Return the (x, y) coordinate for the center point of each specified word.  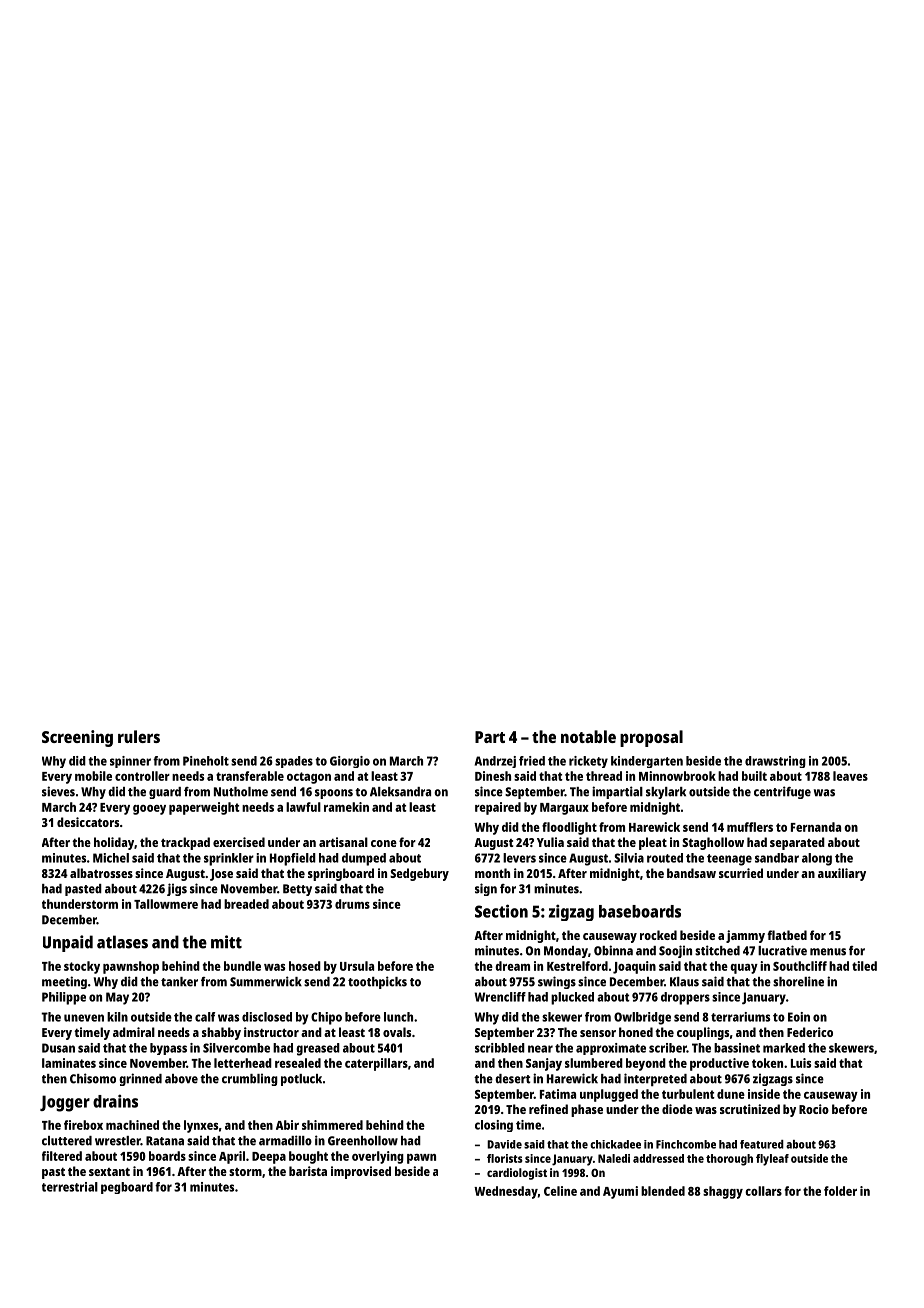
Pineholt (206, 761)
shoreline (798, 981)
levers (519, 858)
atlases (122, 942)
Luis (801, 1063)
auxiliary (842, 874)
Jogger (65, 1103)
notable (588, 736)
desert (513, 1079)
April (232, 1157)
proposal (651, 738)
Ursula (357, 966)
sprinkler (229, 859)
